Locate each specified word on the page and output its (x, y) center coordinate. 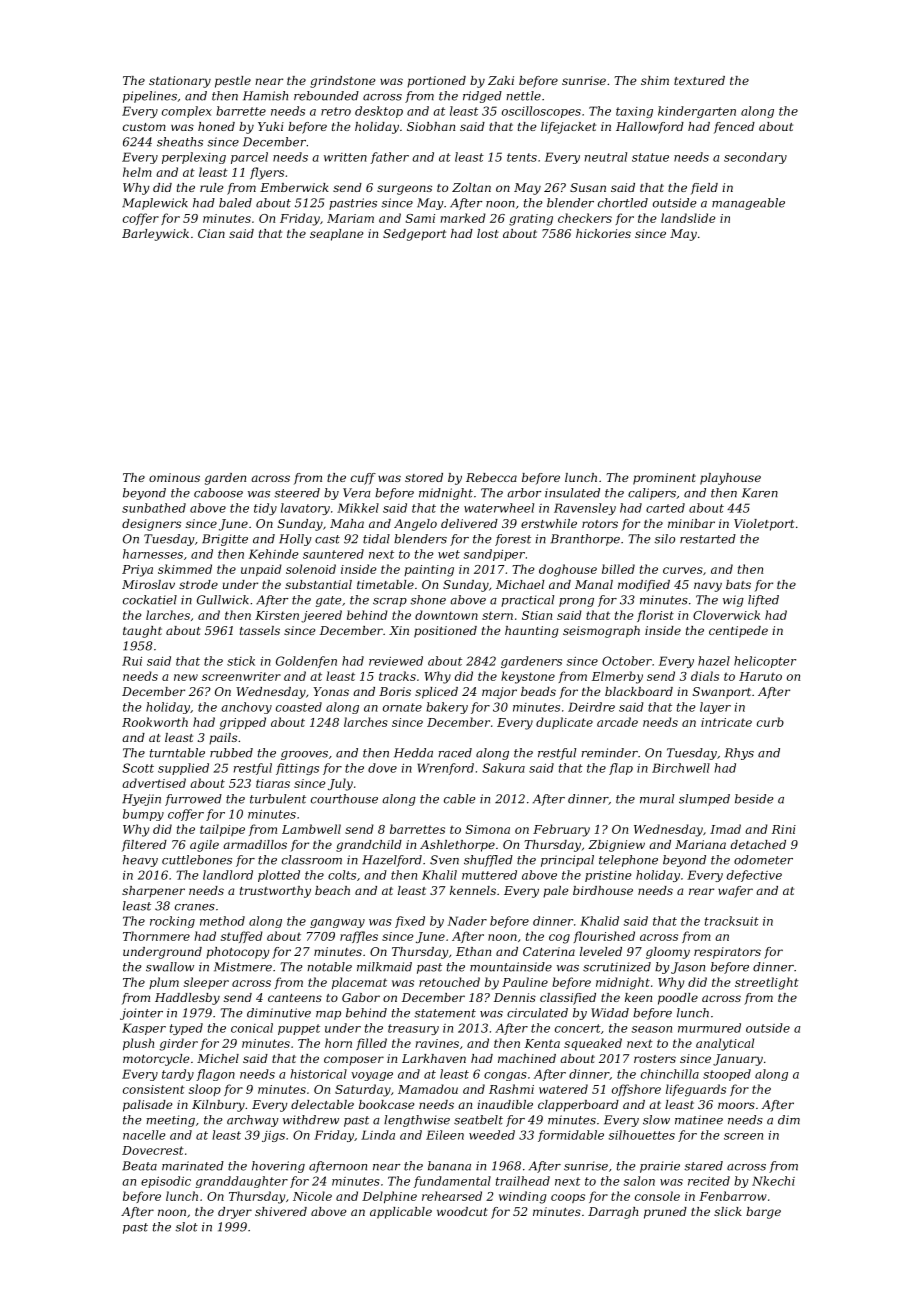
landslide (688, 218)
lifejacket (568, 128)
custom (144, 127)
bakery (447, 708)
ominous (174, 477)
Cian (211, 233)
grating (531, 220)
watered (563, 1089)
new (186, 677)
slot (186, 1227)
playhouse (730, 479)
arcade (617, 722)
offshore (636, 1090)
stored (424, 477)
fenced (734, 128)
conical (252, 1028)
